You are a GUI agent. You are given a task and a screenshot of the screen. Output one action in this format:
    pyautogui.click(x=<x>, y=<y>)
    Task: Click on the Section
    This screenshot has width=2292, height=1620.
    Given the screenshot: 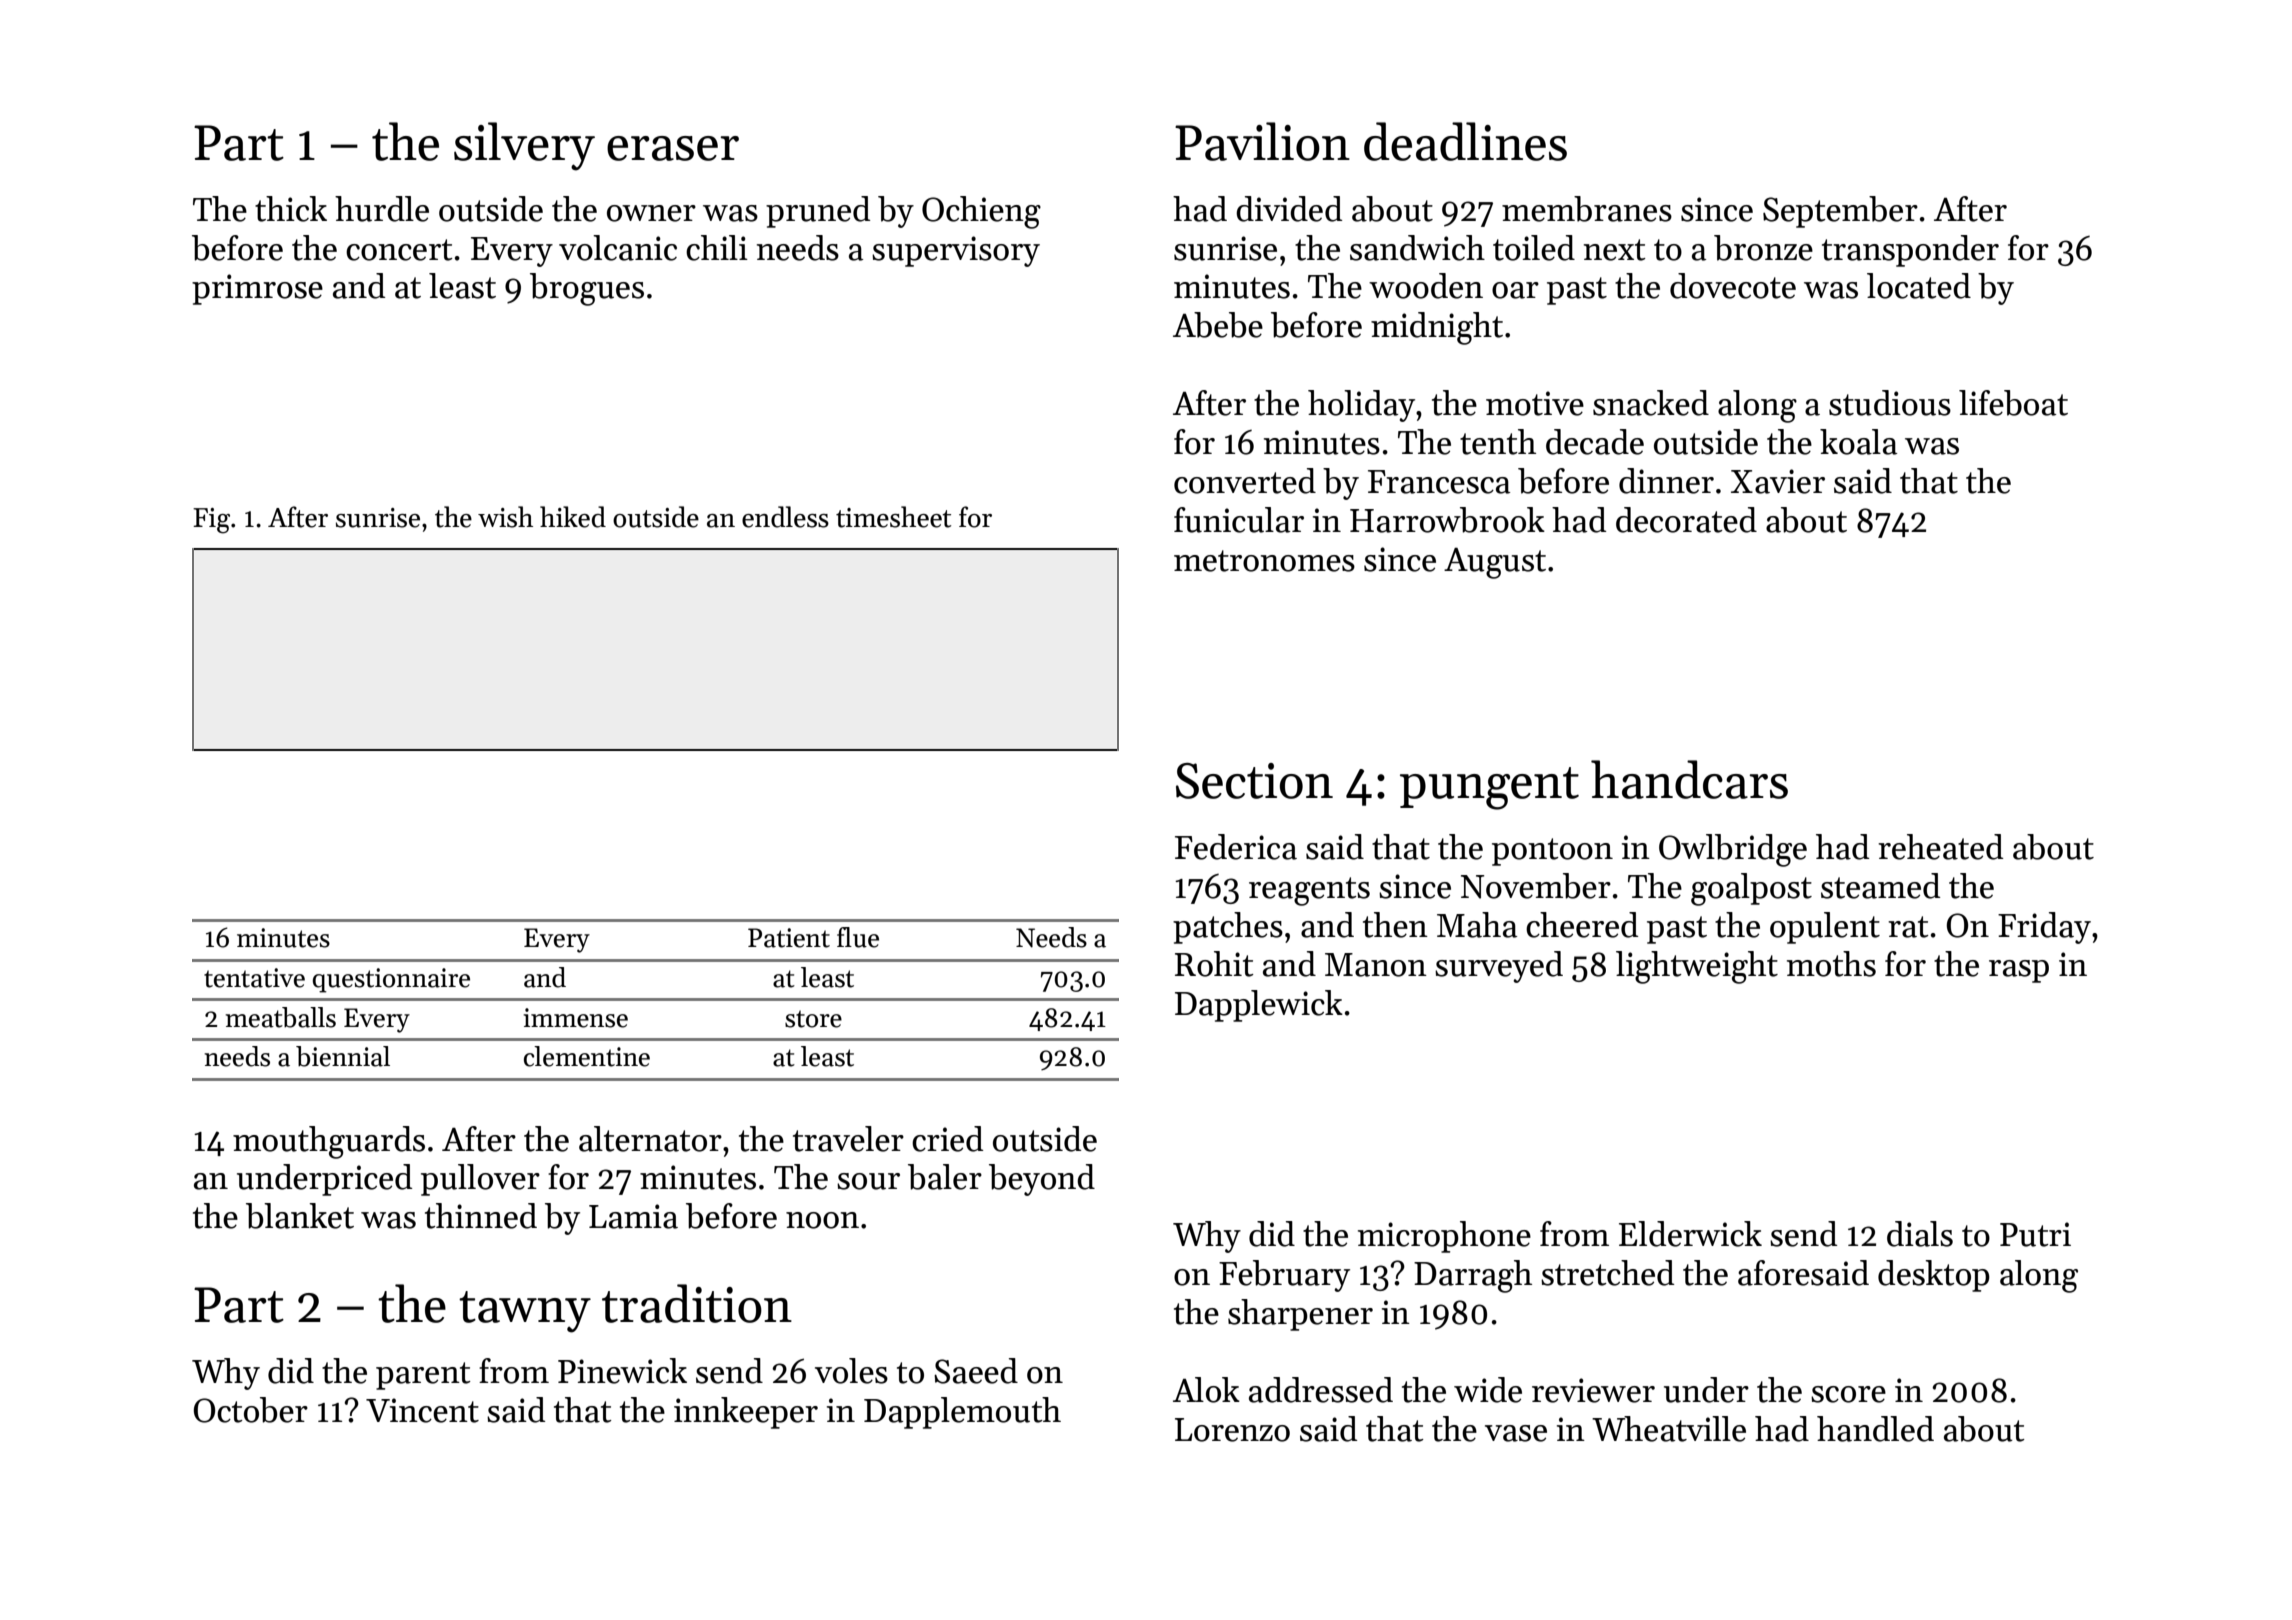 What is the action you would take?
    pyautogui.click(x=1254, y=781)
